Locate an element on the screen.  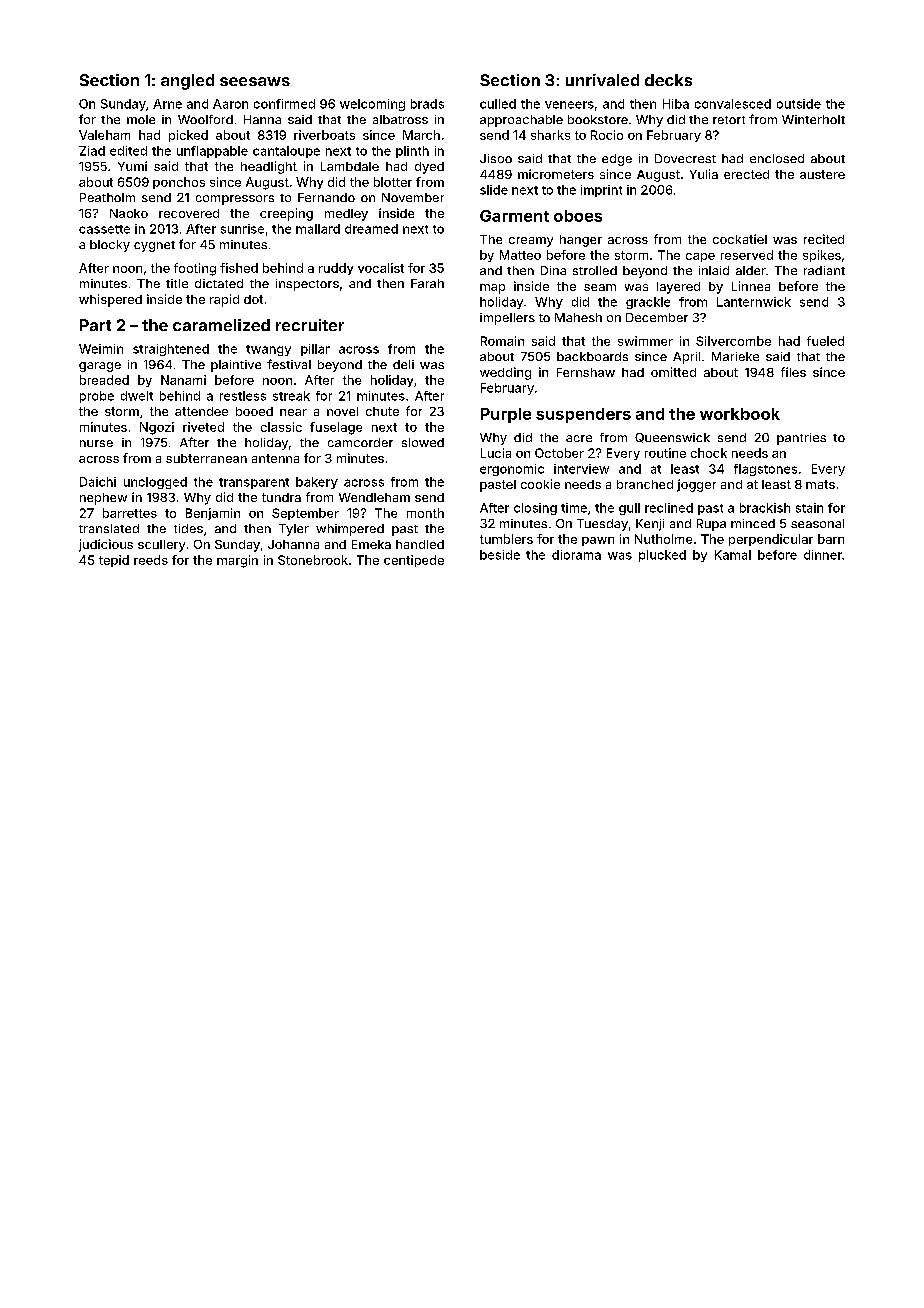
tepid is located at coordinates (114, 561).
